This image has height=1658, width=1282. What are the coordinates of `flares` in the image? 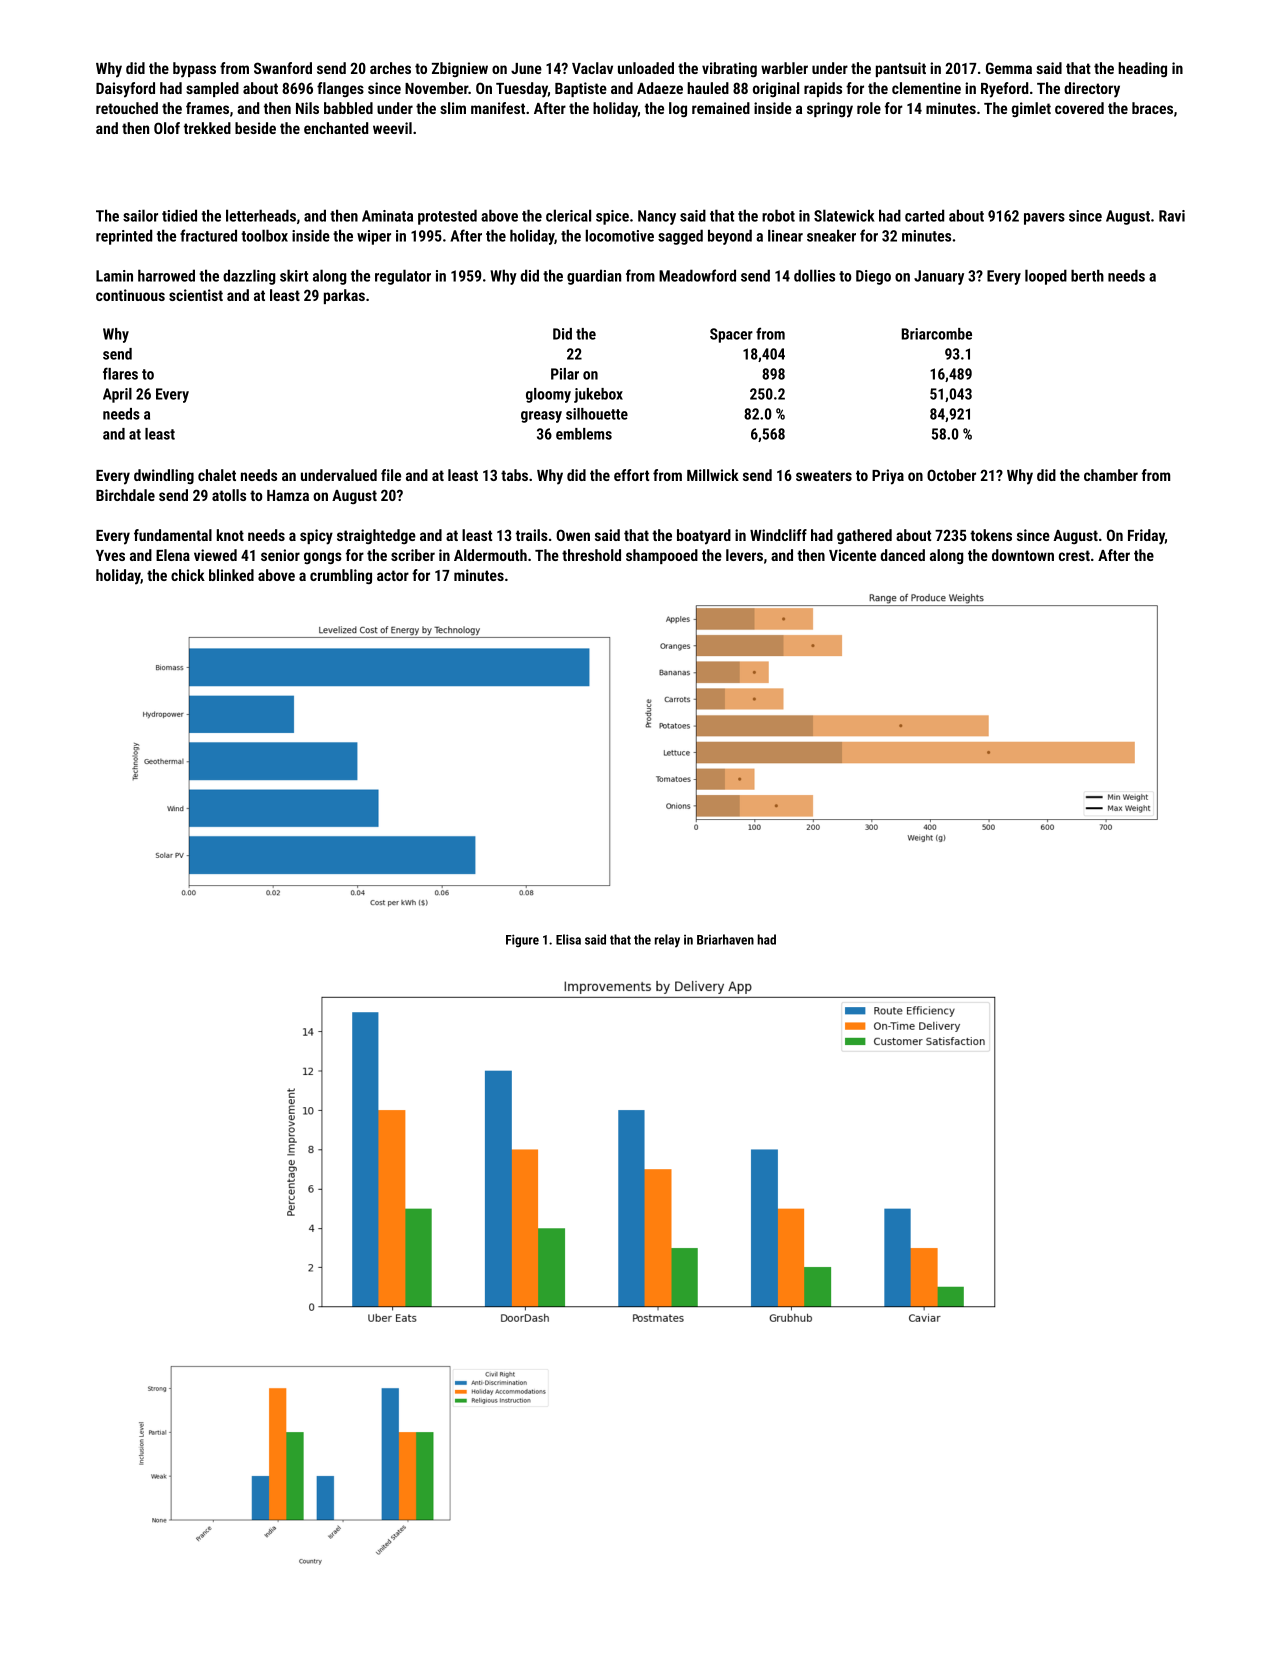 It's located at (120, 373).
